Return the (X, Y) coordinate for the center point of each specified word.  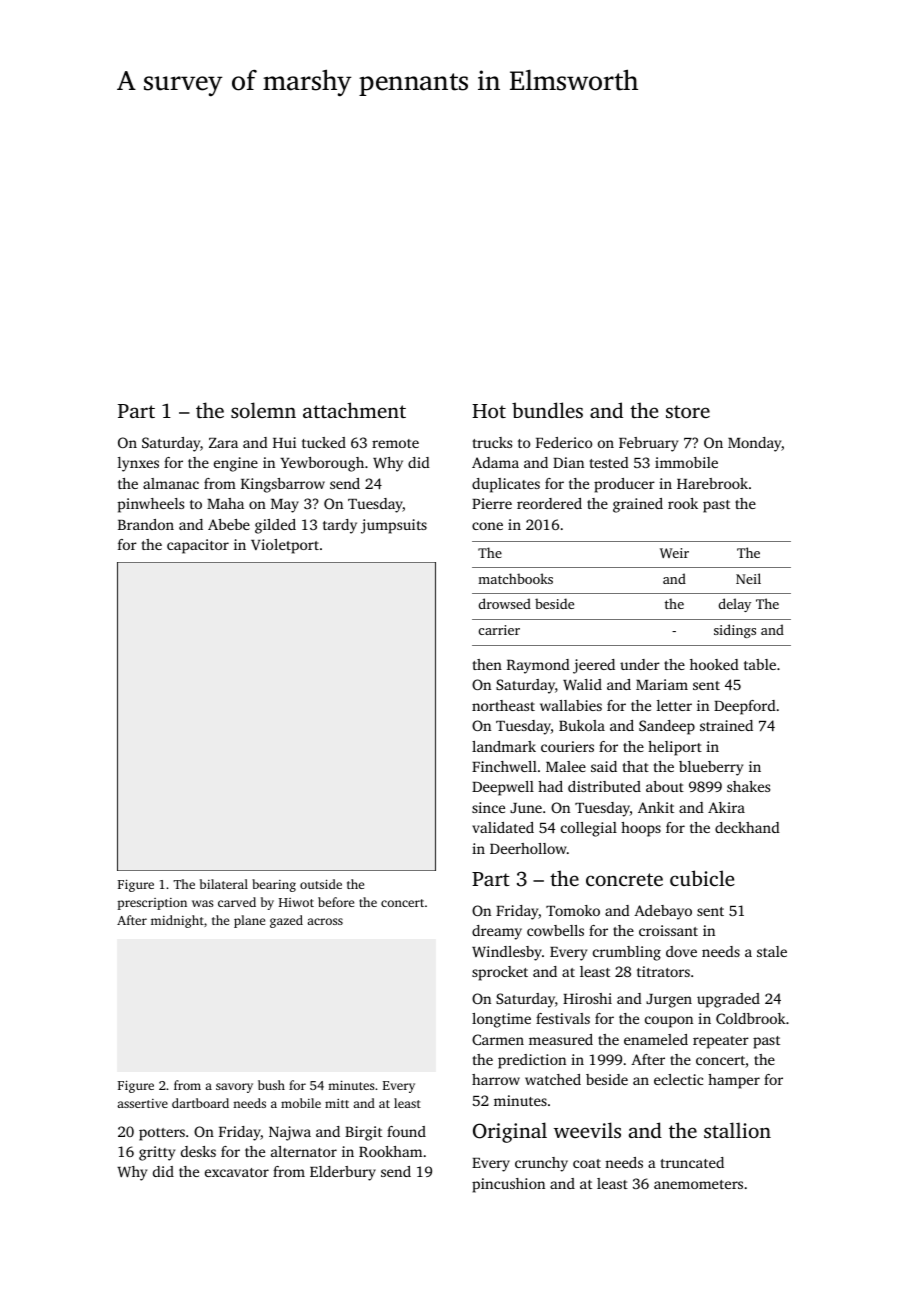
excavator (237, 1172)
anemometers (698, 1184)
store (688, 411)
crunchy (541, 1164)
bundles (547, 410)
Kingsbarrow (283, 485)
